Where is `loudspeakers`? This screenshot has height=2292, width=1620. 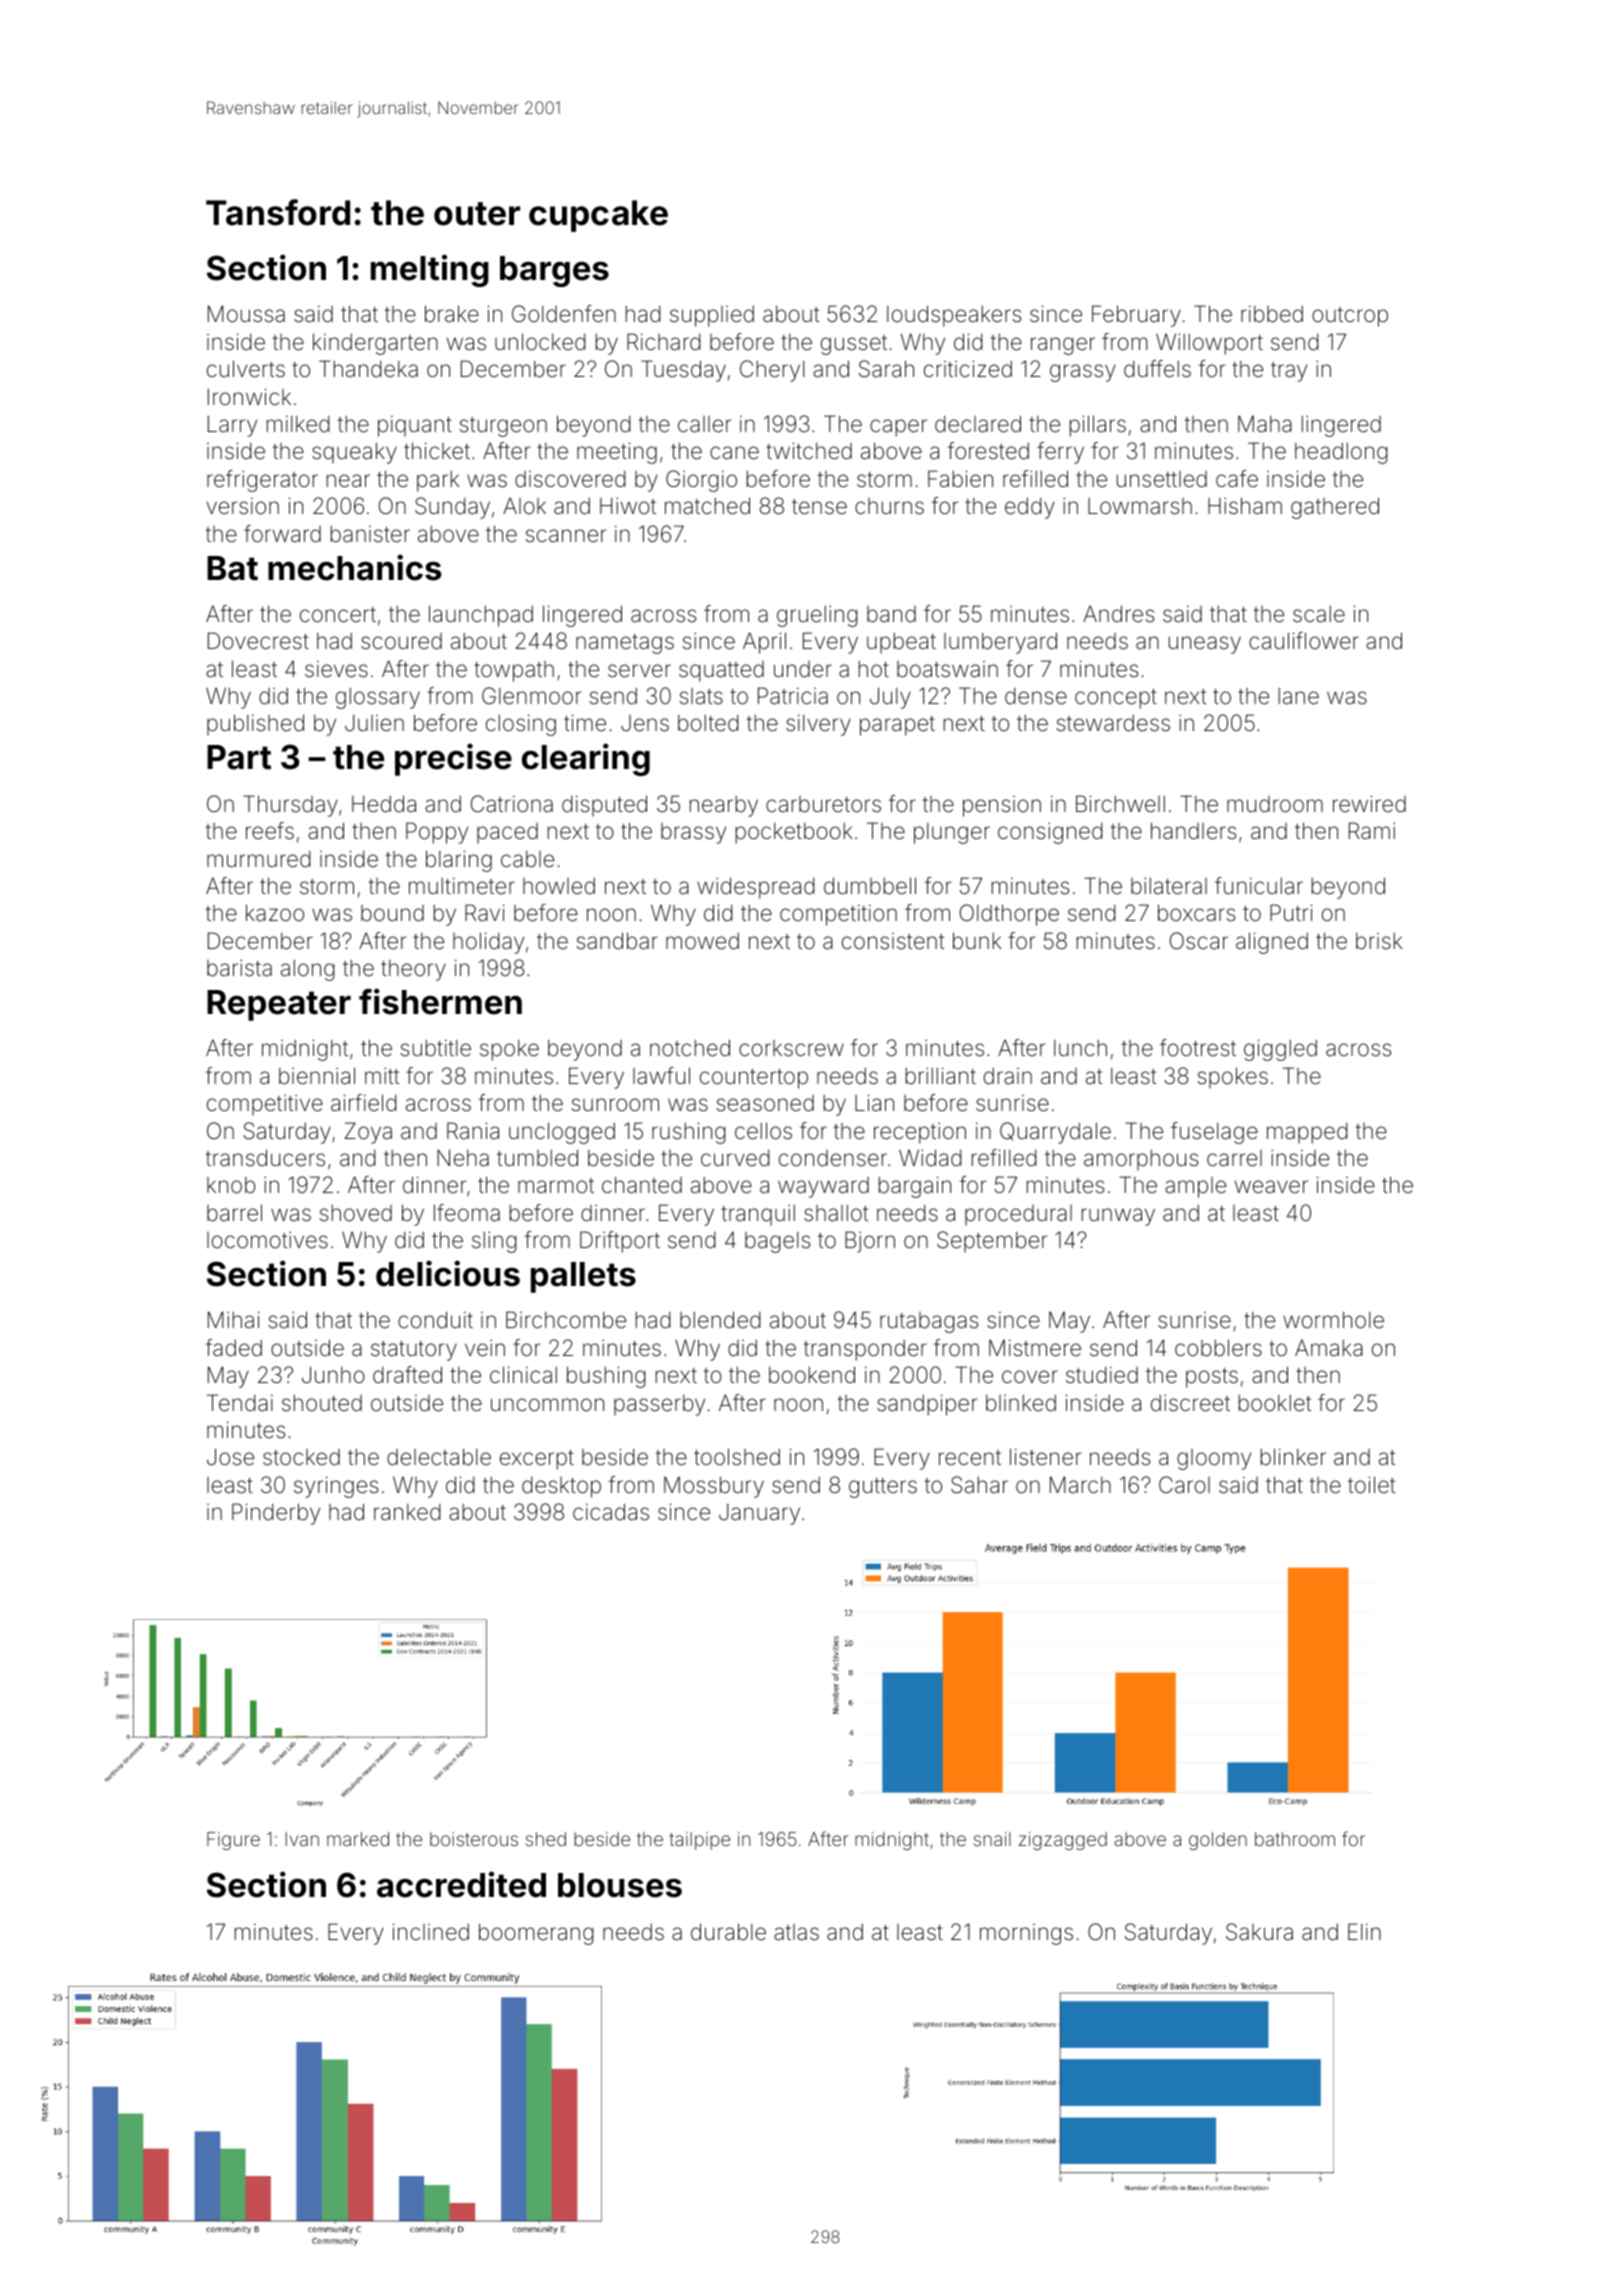 loudspeakers is located at coordinates (954, 316).
